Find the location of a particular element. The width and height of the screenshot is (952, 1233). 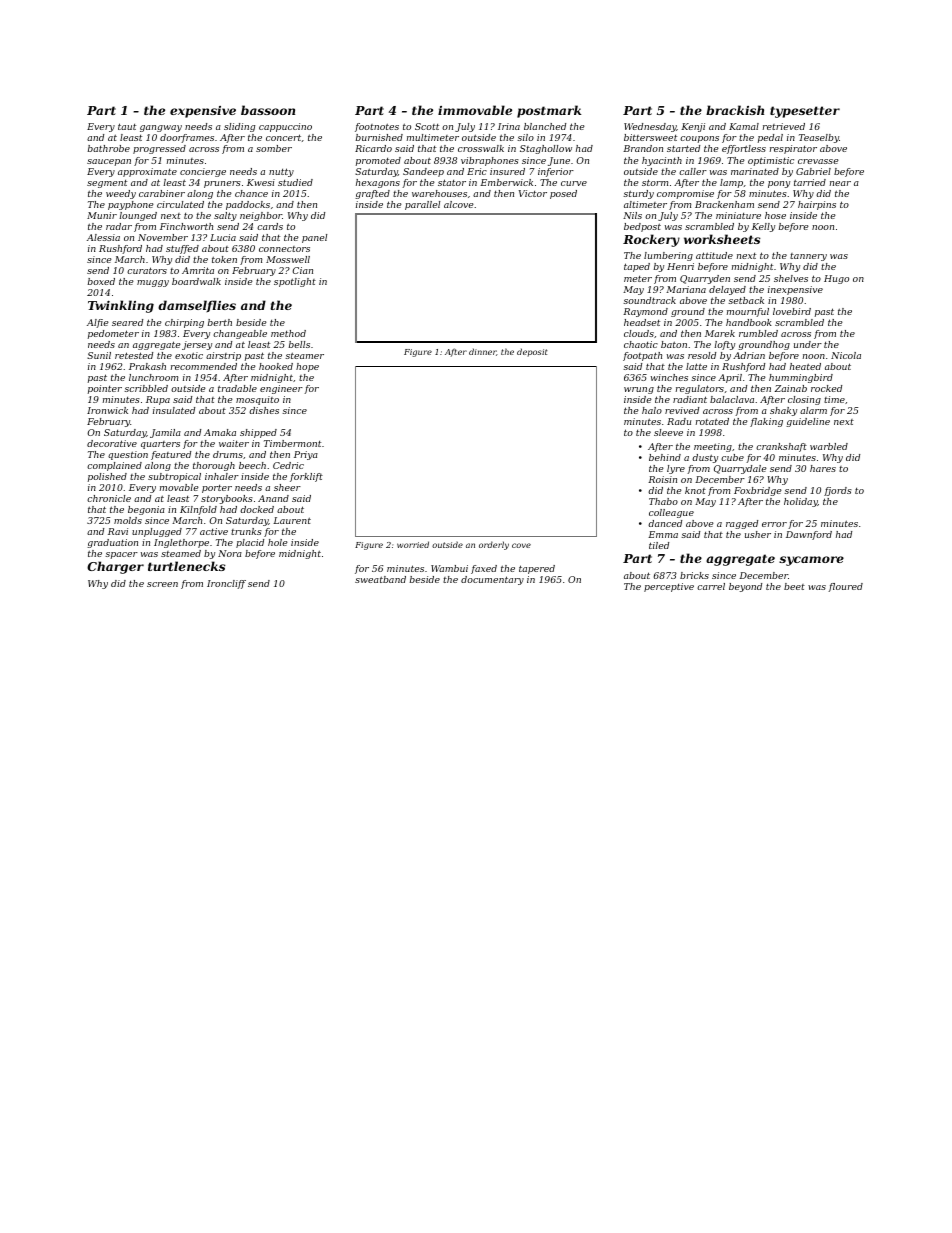

effortless is located at coordinates (744, 149).
